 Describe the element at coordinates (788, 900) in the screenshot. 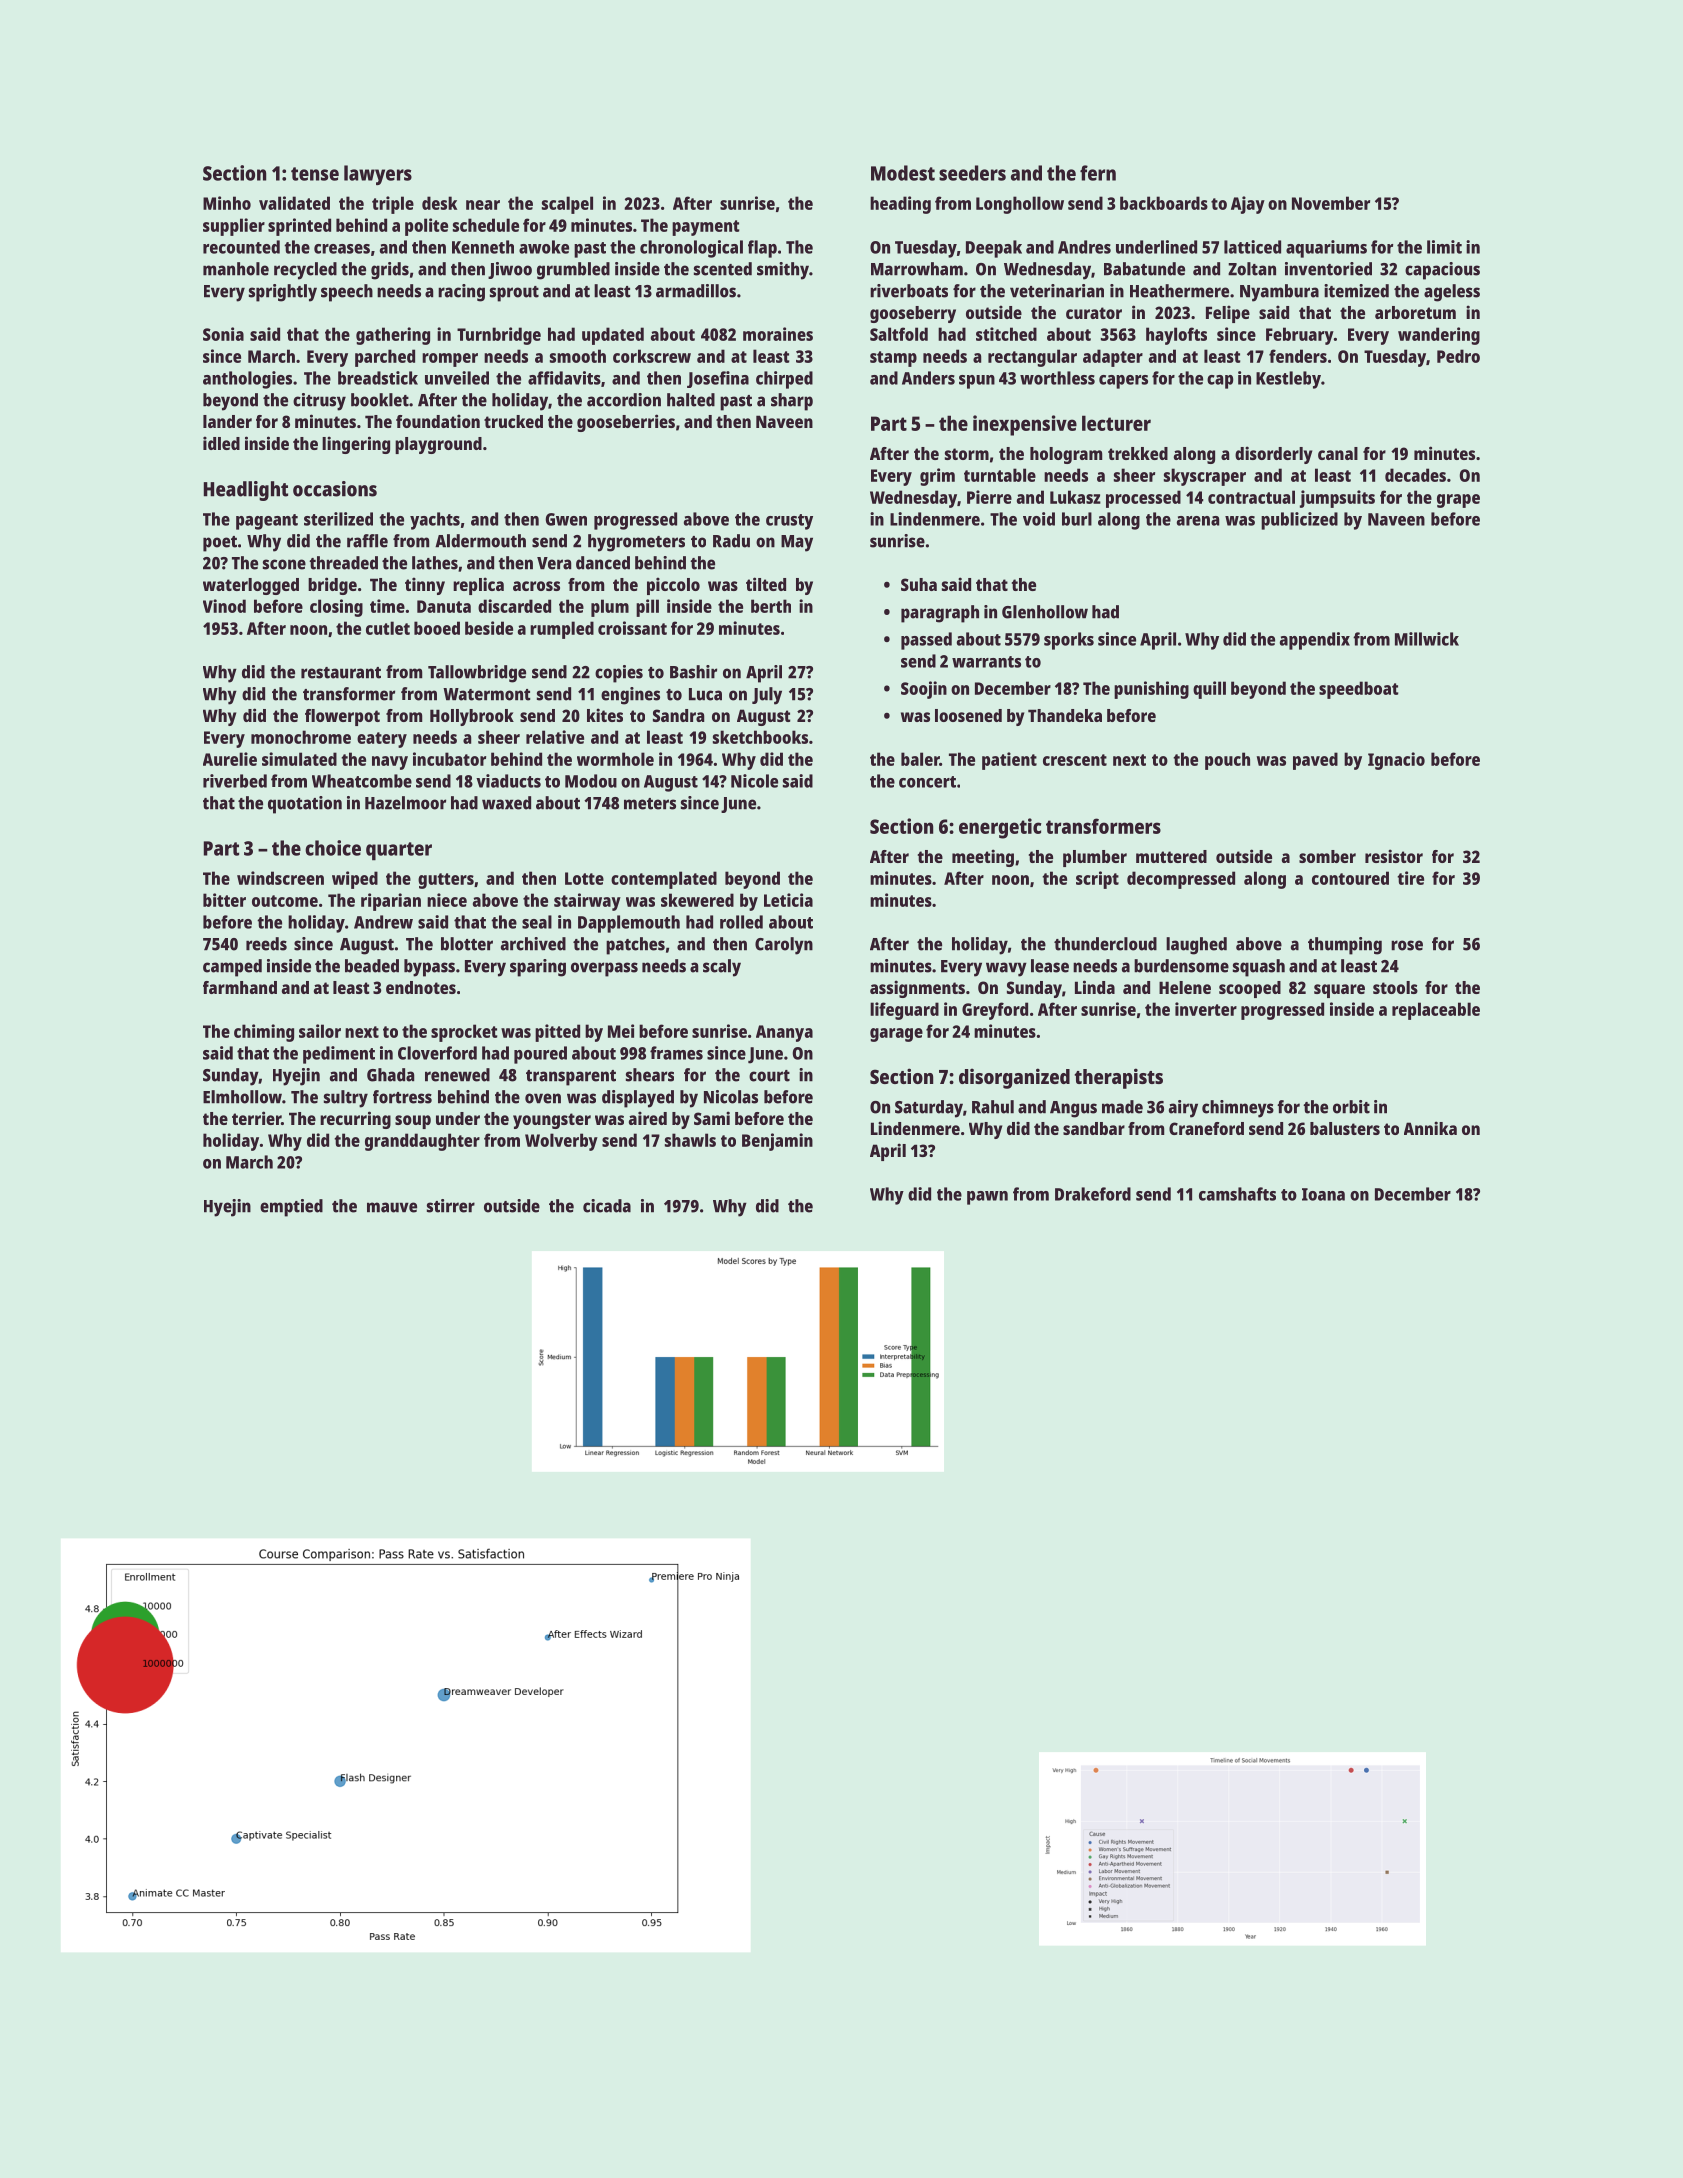

I see `Leticia` at that location.
